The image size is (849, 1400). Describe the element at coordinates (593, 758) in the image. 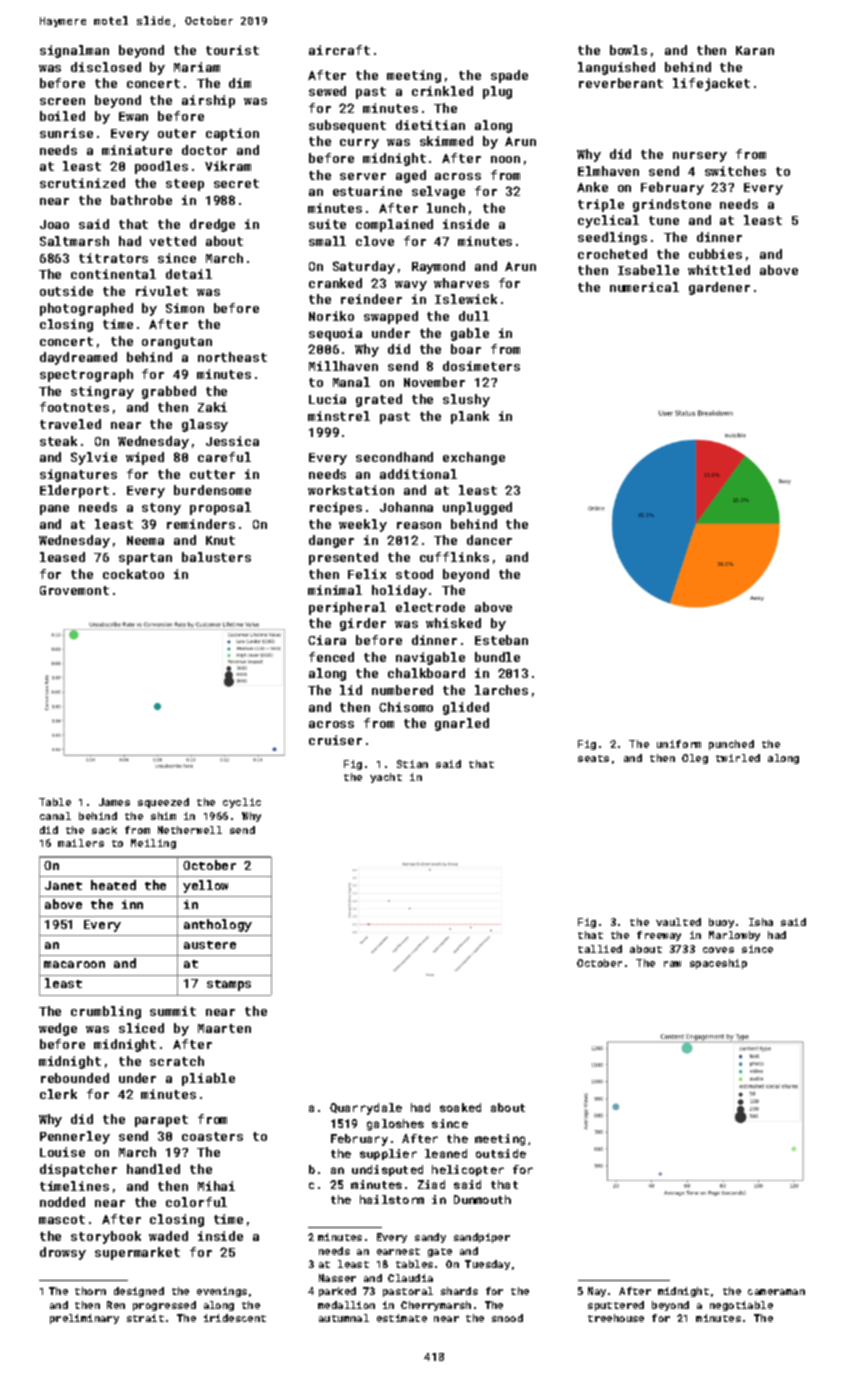

I see `seats` at that location.
